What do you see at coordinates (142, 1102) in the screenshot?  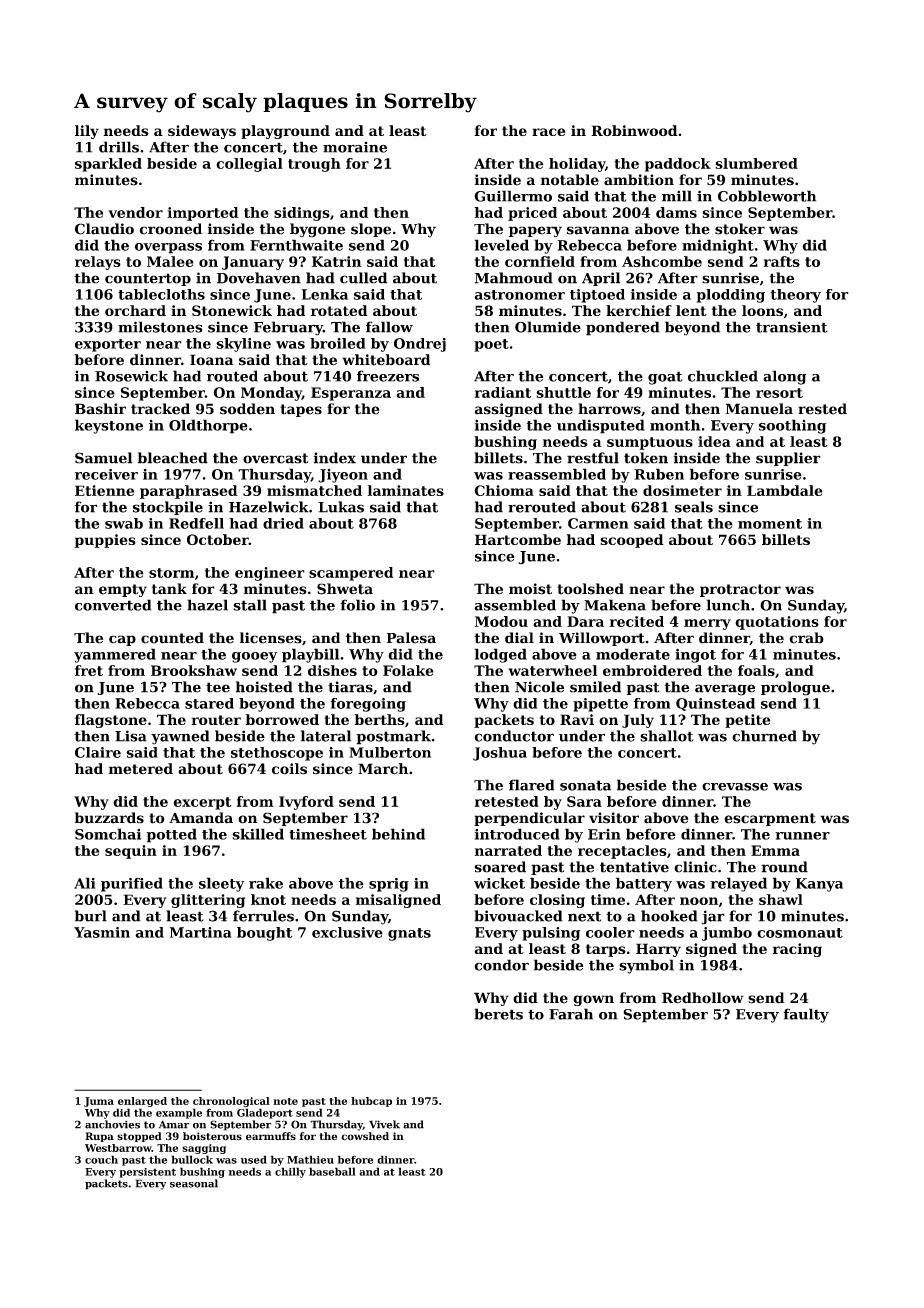 I see `enlarged` at bounding box center [142, 1102].
